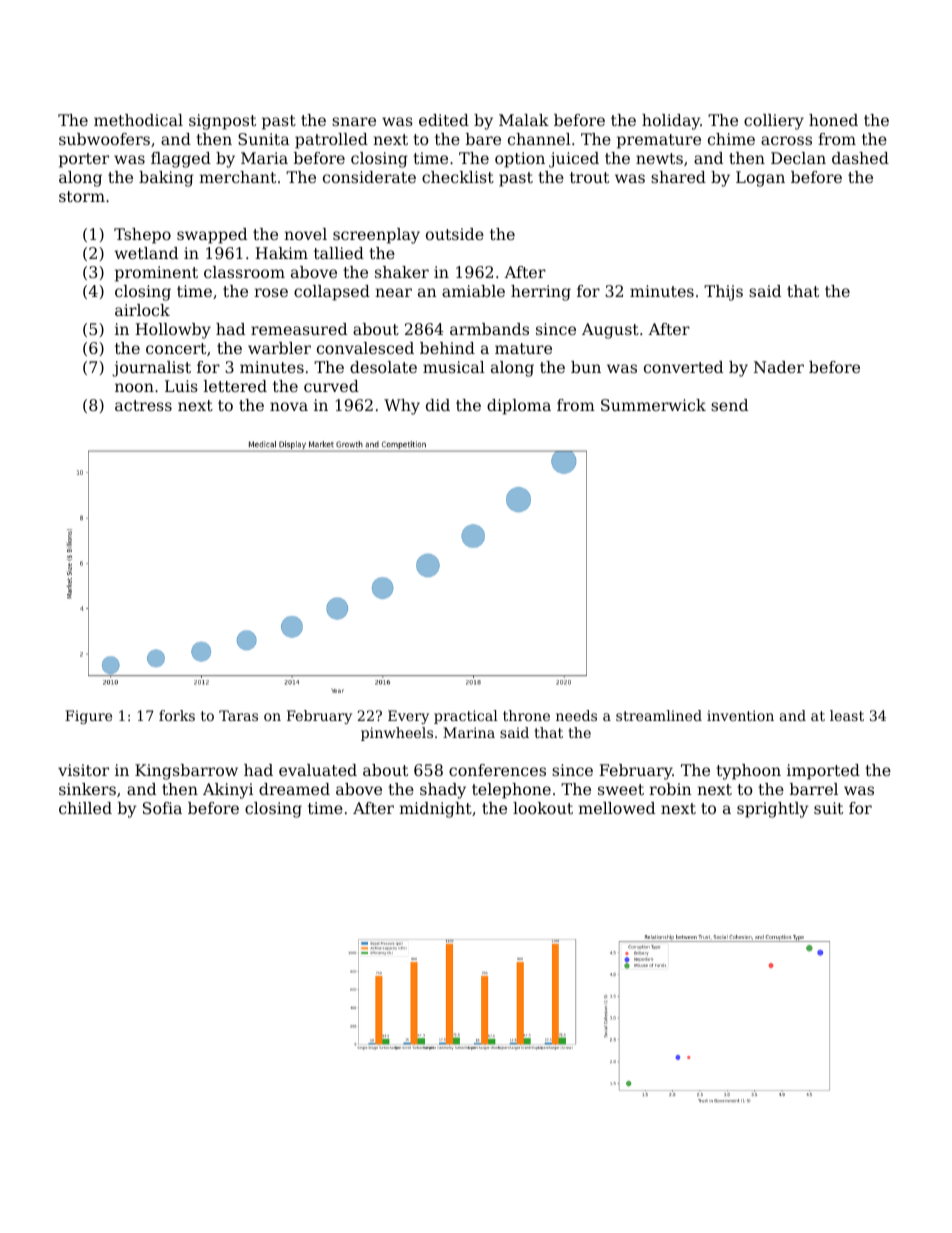 The image size is (952, 1233). Describe the element at coordinates (177, 715) in the document. I see `forks` at that location.
